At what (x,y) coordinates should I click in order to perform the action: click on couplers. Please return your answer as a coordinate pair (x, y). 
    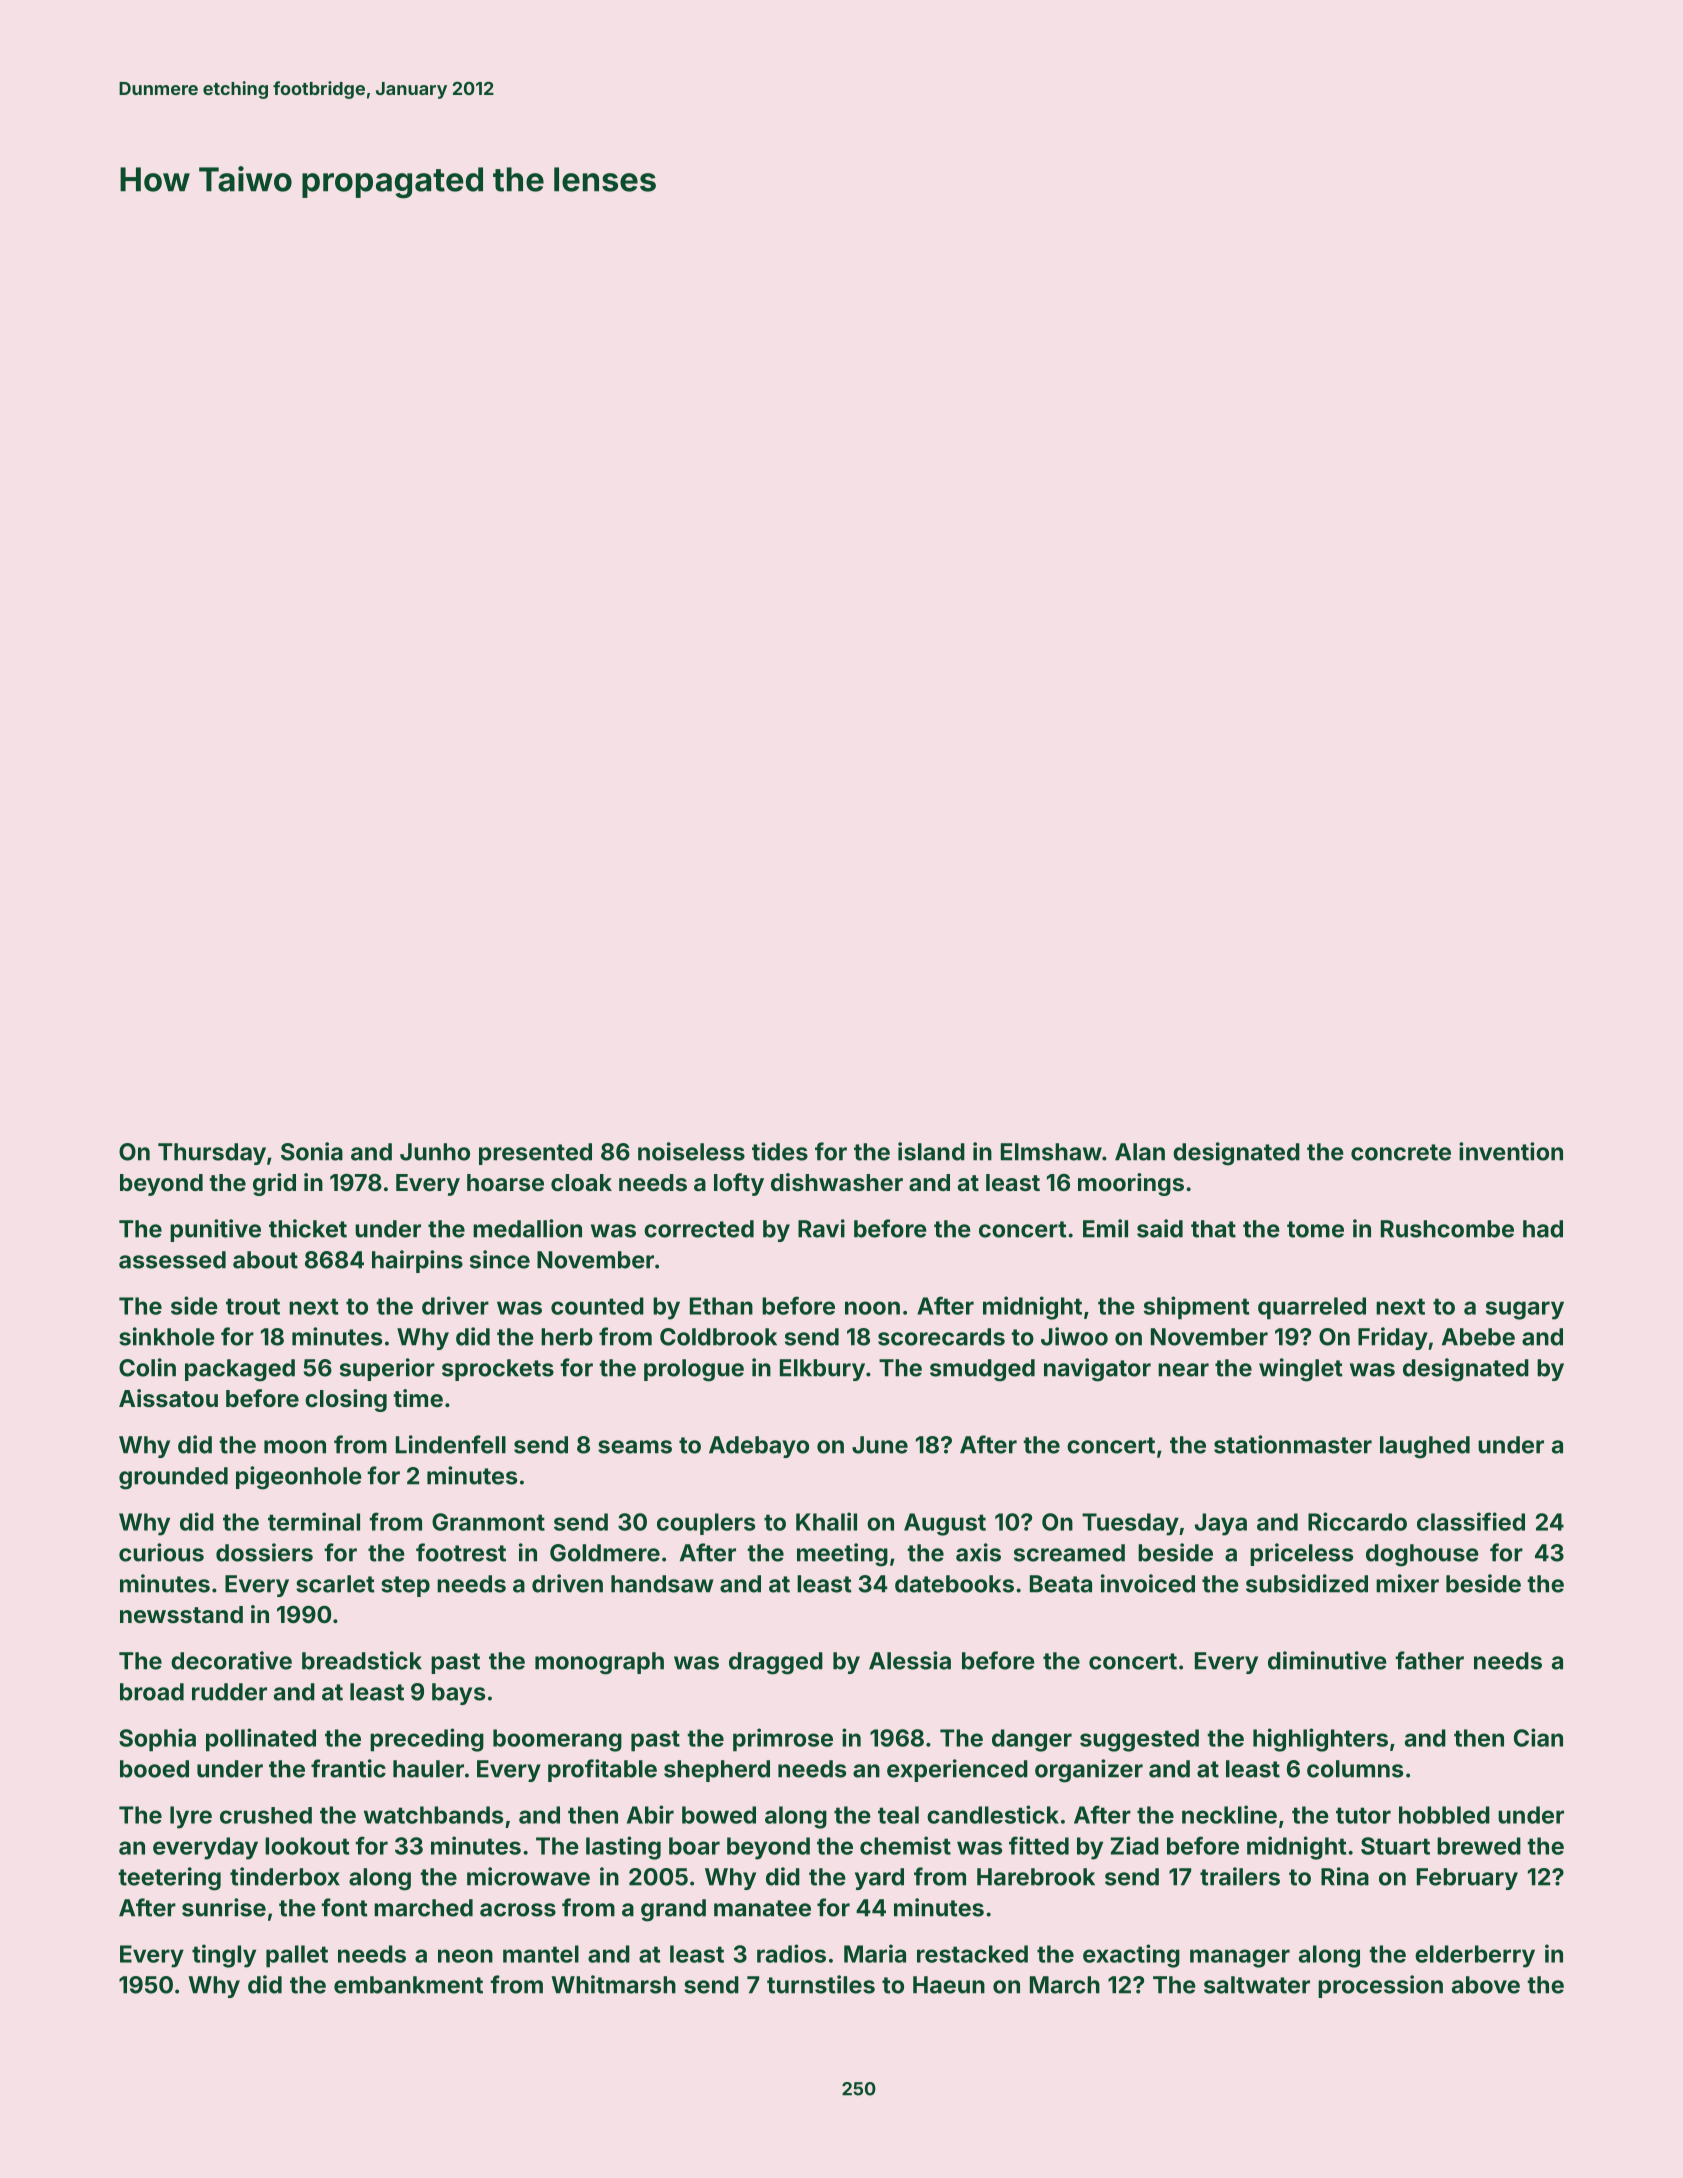
    Looking at the image, I should click on (706, 1524).
